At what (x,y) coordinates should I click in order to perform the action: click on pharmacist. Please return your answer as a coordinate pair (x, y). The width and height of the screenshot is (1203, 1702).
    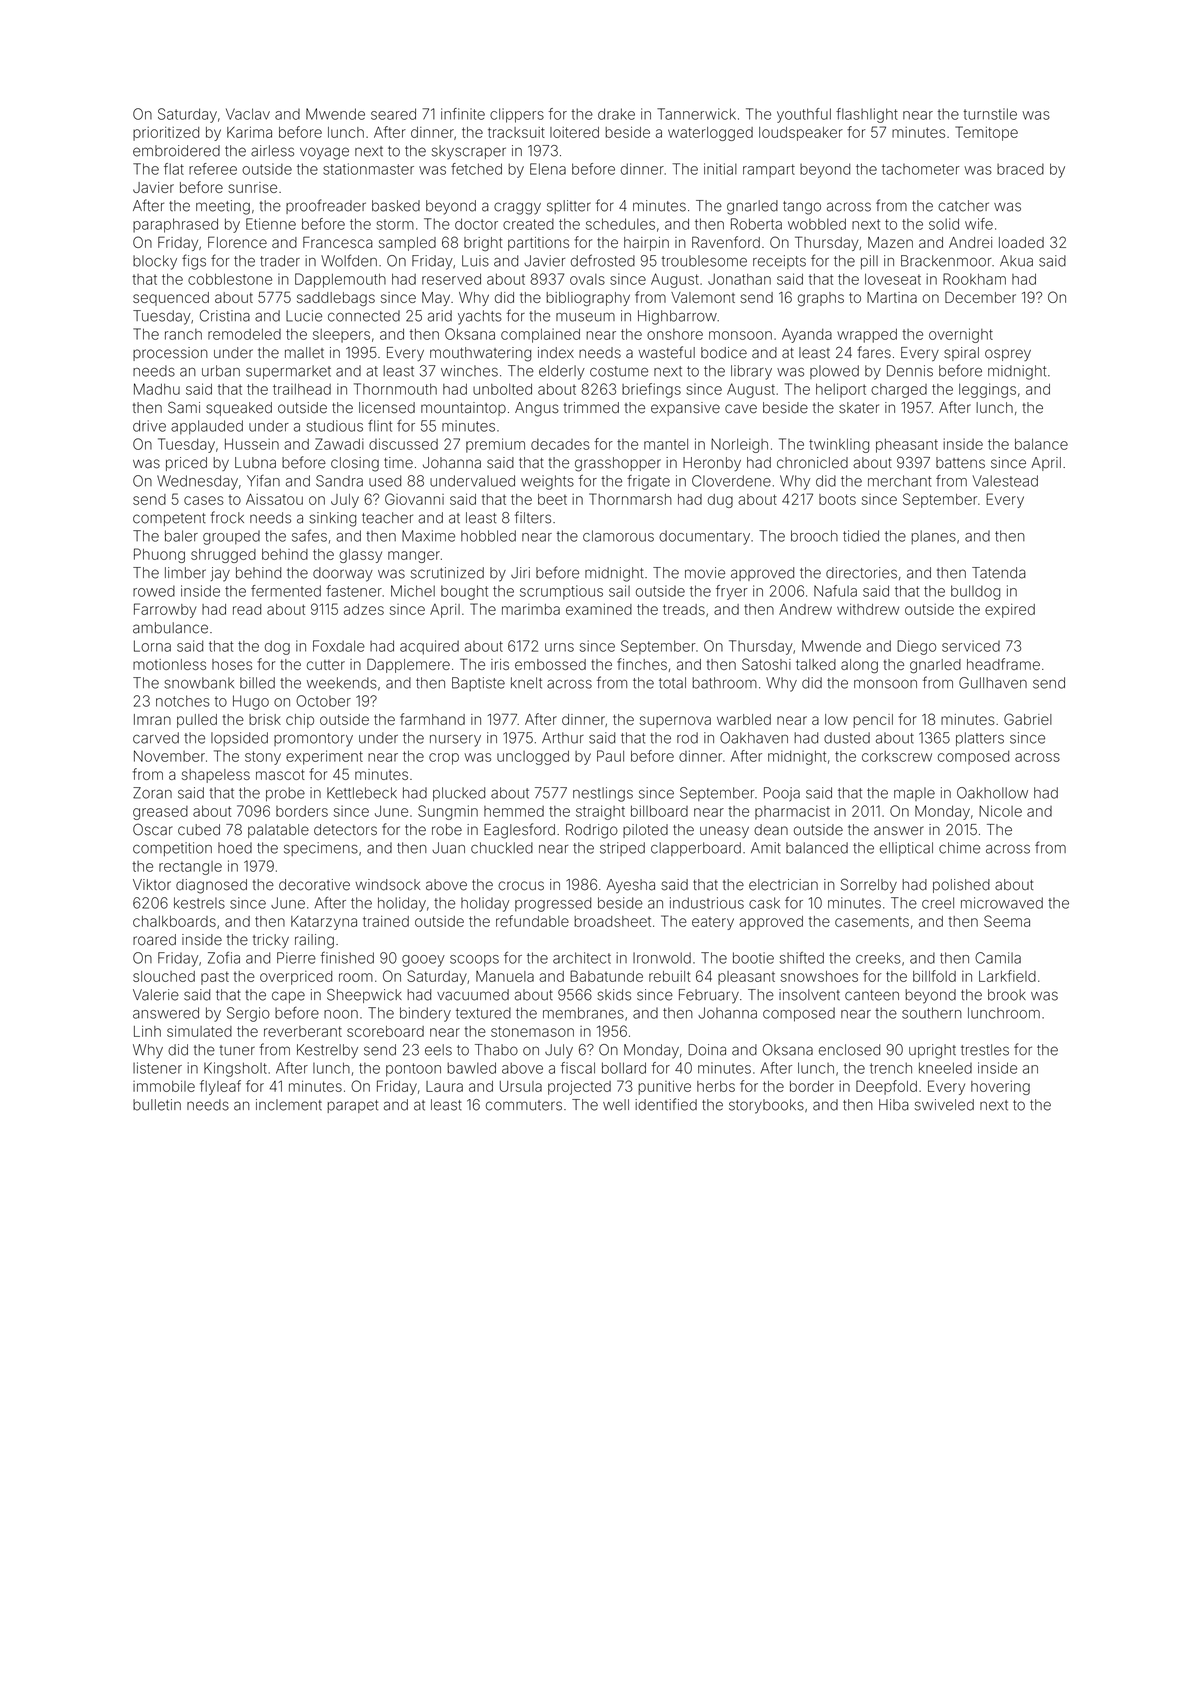
    Looking at the image, I should click on (792, 812).
